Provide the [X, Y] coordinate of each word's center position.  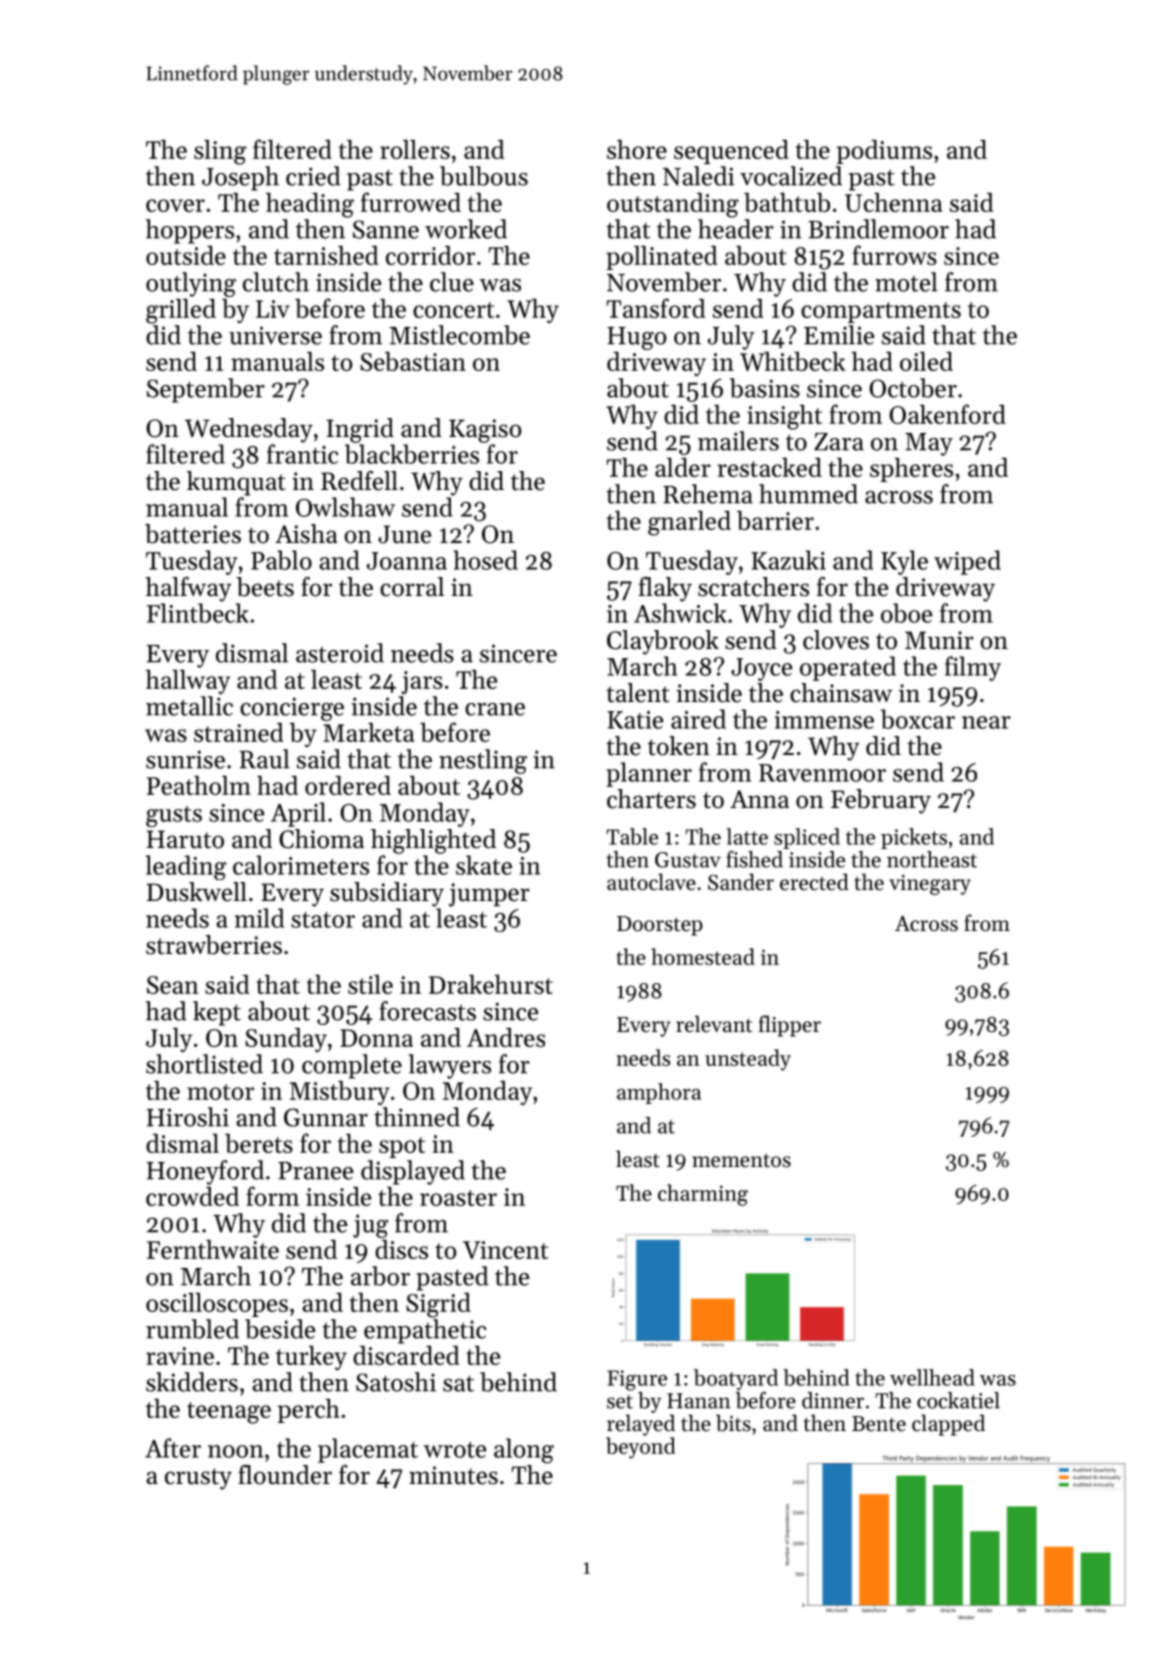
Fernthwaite [213, 1249]
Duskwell [197, 892]
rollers [415, 149]
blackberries [412, 454]
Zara [839, 442]
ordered [348, 785]
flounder [285, 1475]
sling [220, 152]
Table [632, 836]
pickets [914, 838]
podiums [884, 152]
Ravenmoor [822, 773]
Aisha [306, 534]
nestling [483, 761]
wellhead [932, 1377]
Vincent [505, 1250]
